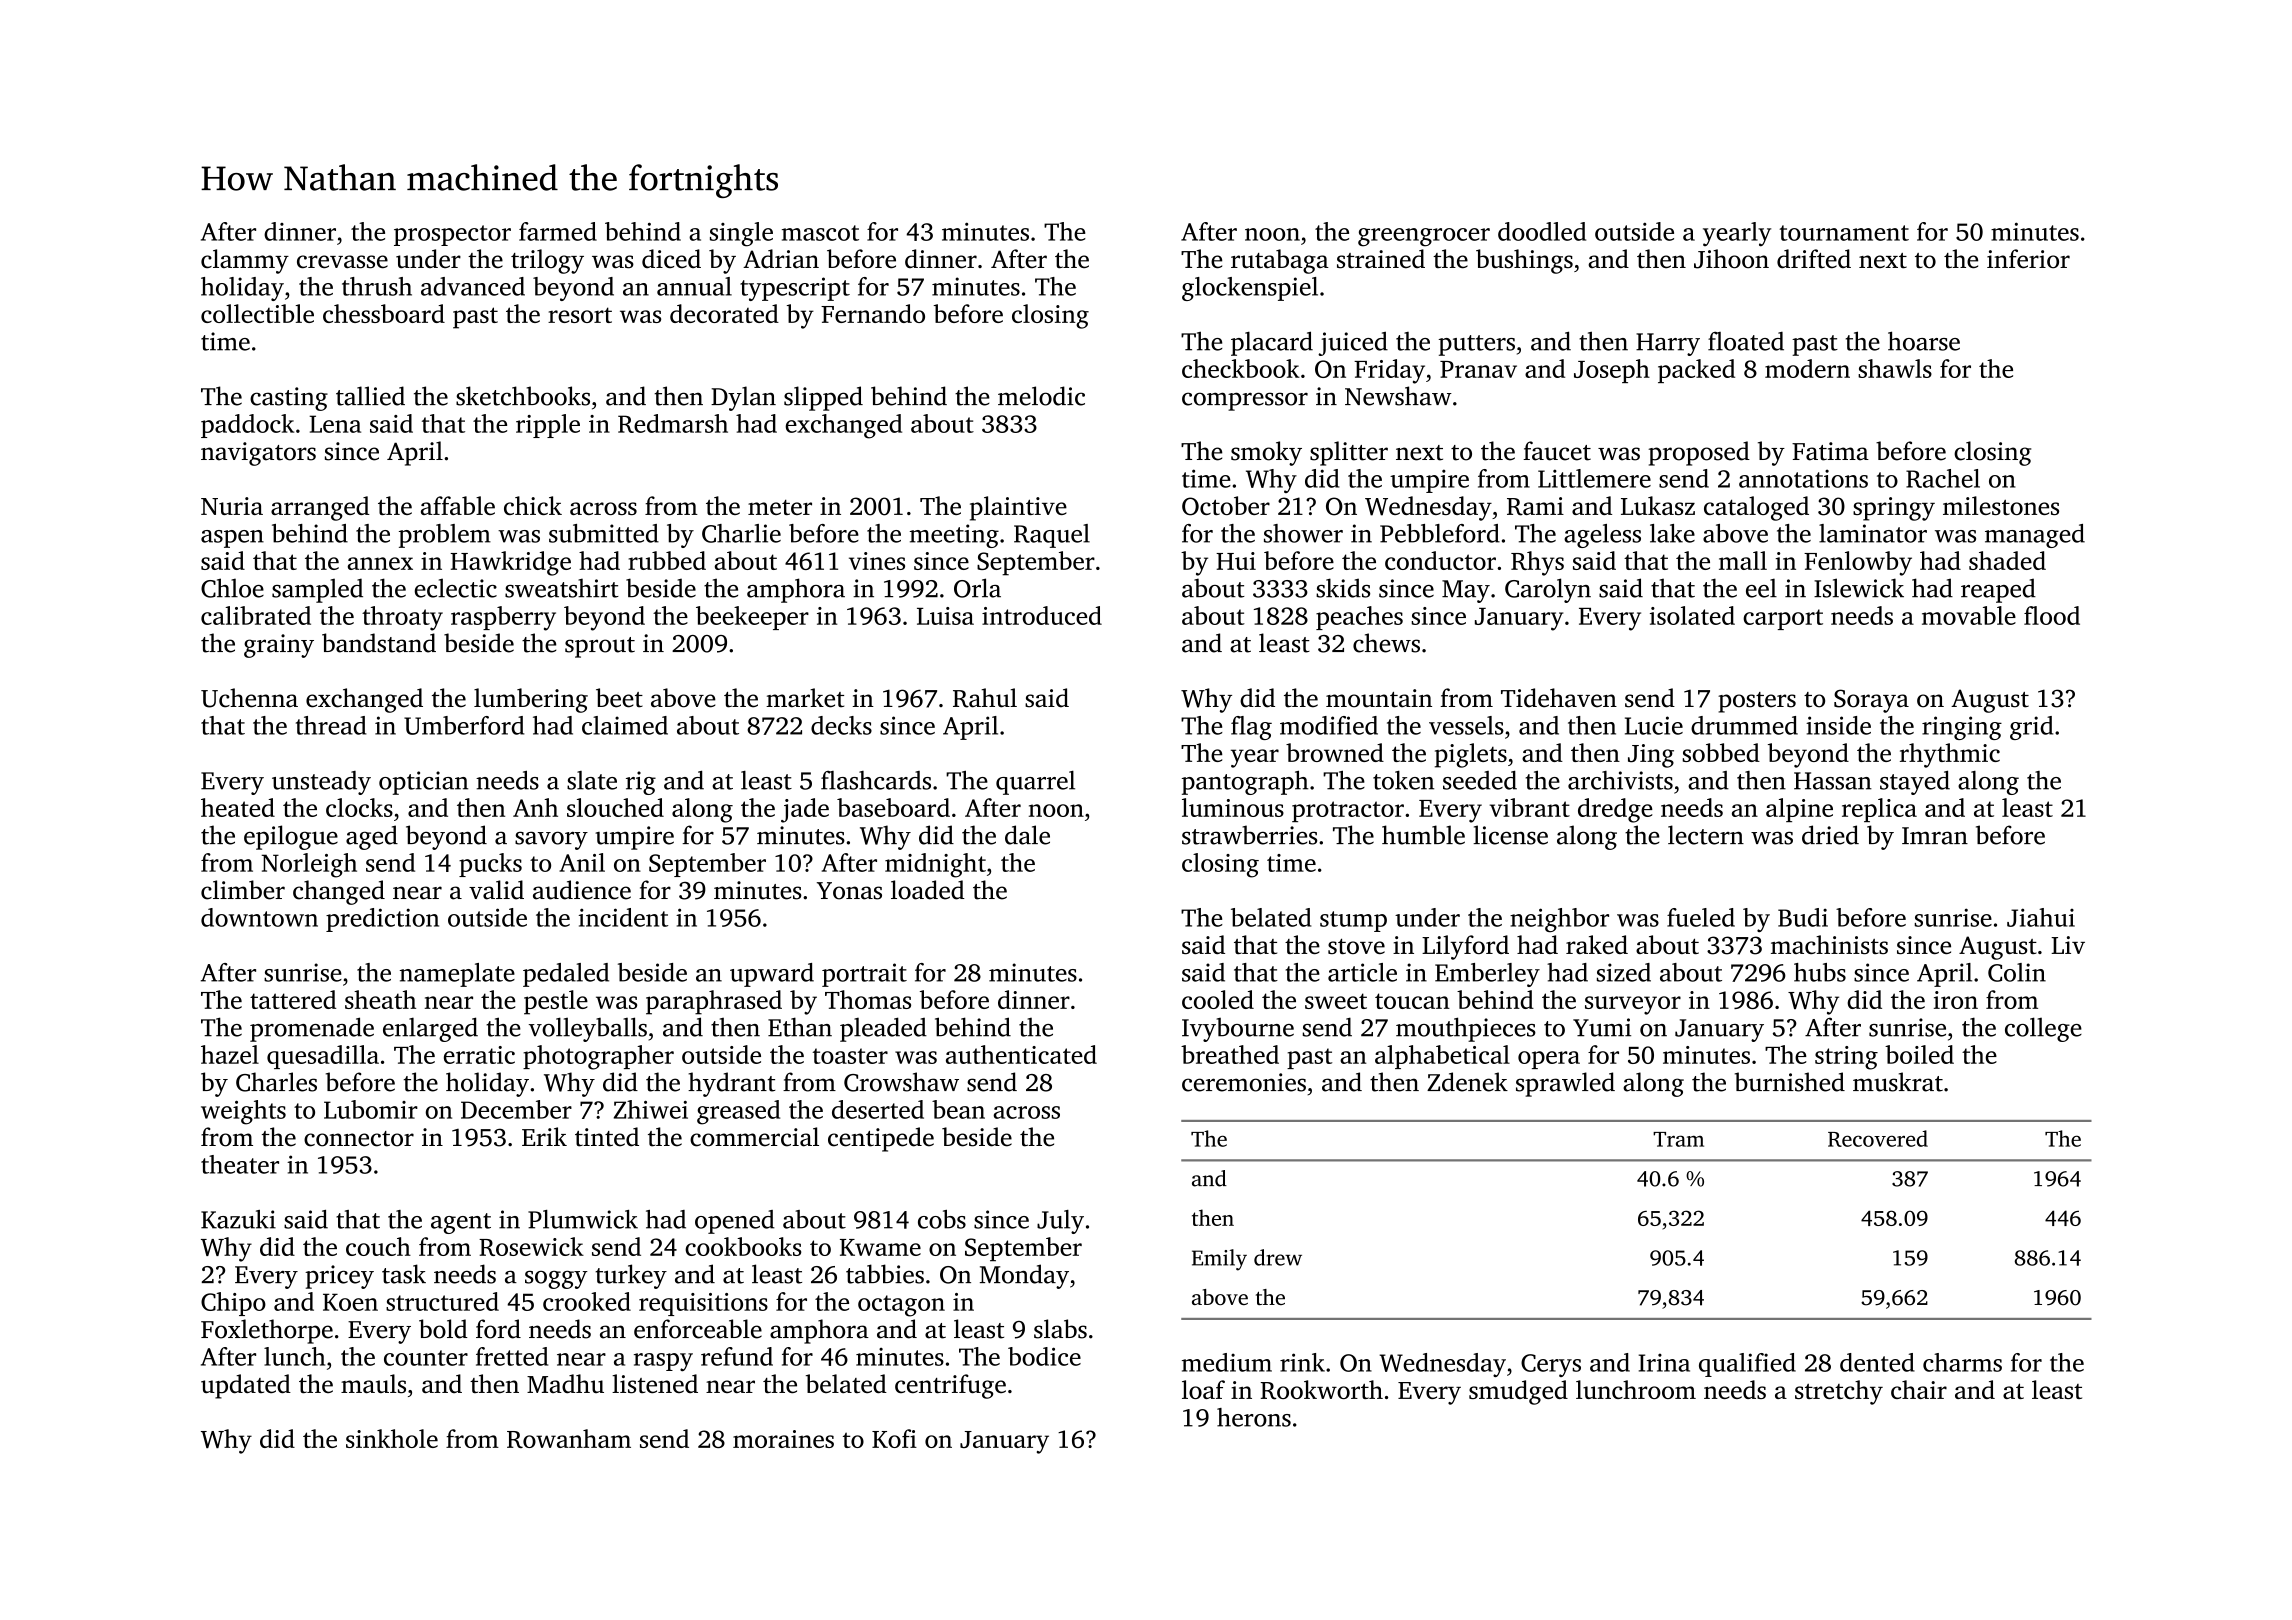 This screenshot has height=1620, width=2292. What do you see at coordinates (569, 1438) in the screenshot?
I see `Rowanham` at bounding box center [569, 1438].
